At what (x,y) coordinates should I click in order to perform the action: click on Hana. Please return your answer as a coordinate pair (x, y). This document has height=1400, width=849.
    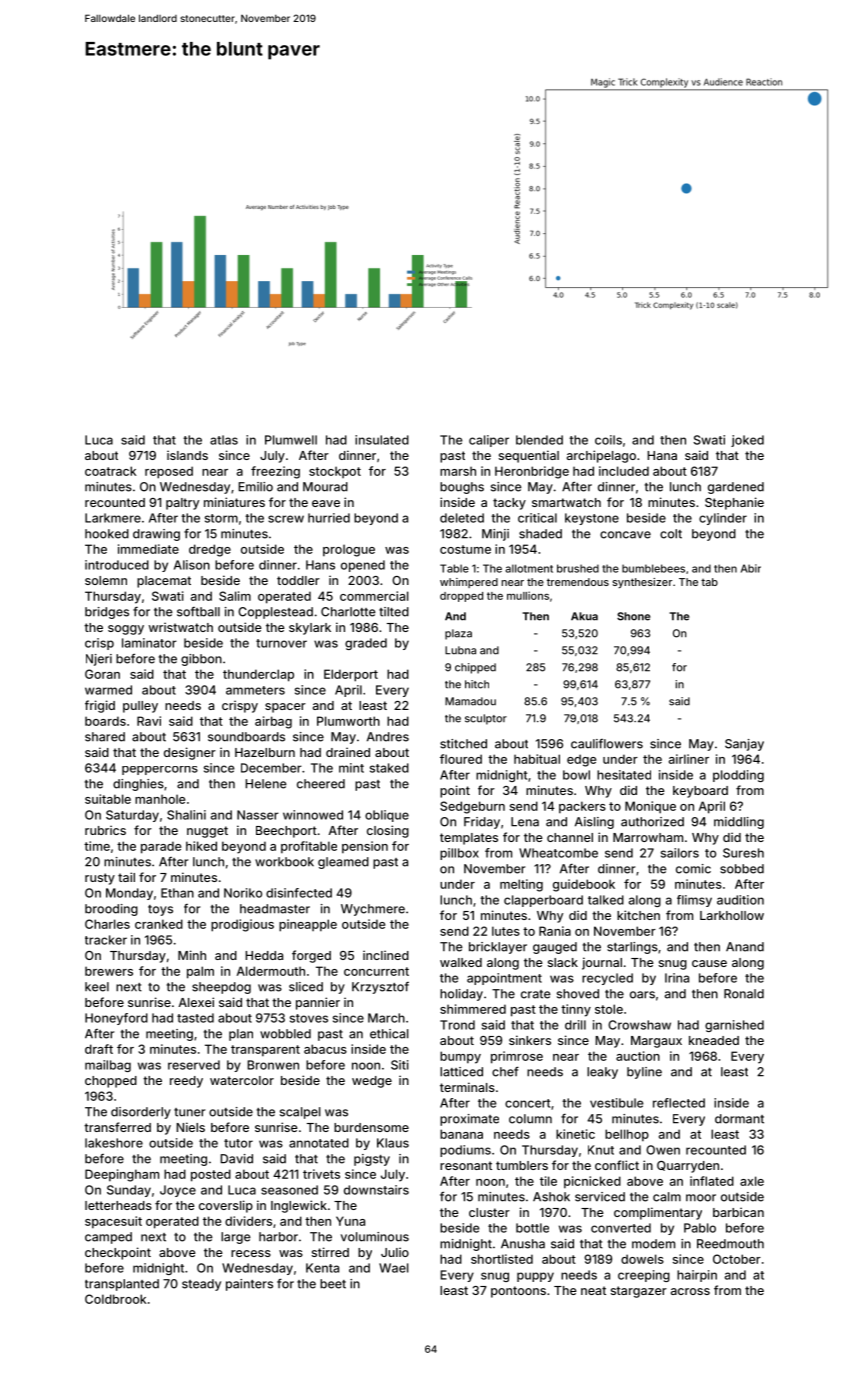
    Looking at the image, I should click on (662, 455).
